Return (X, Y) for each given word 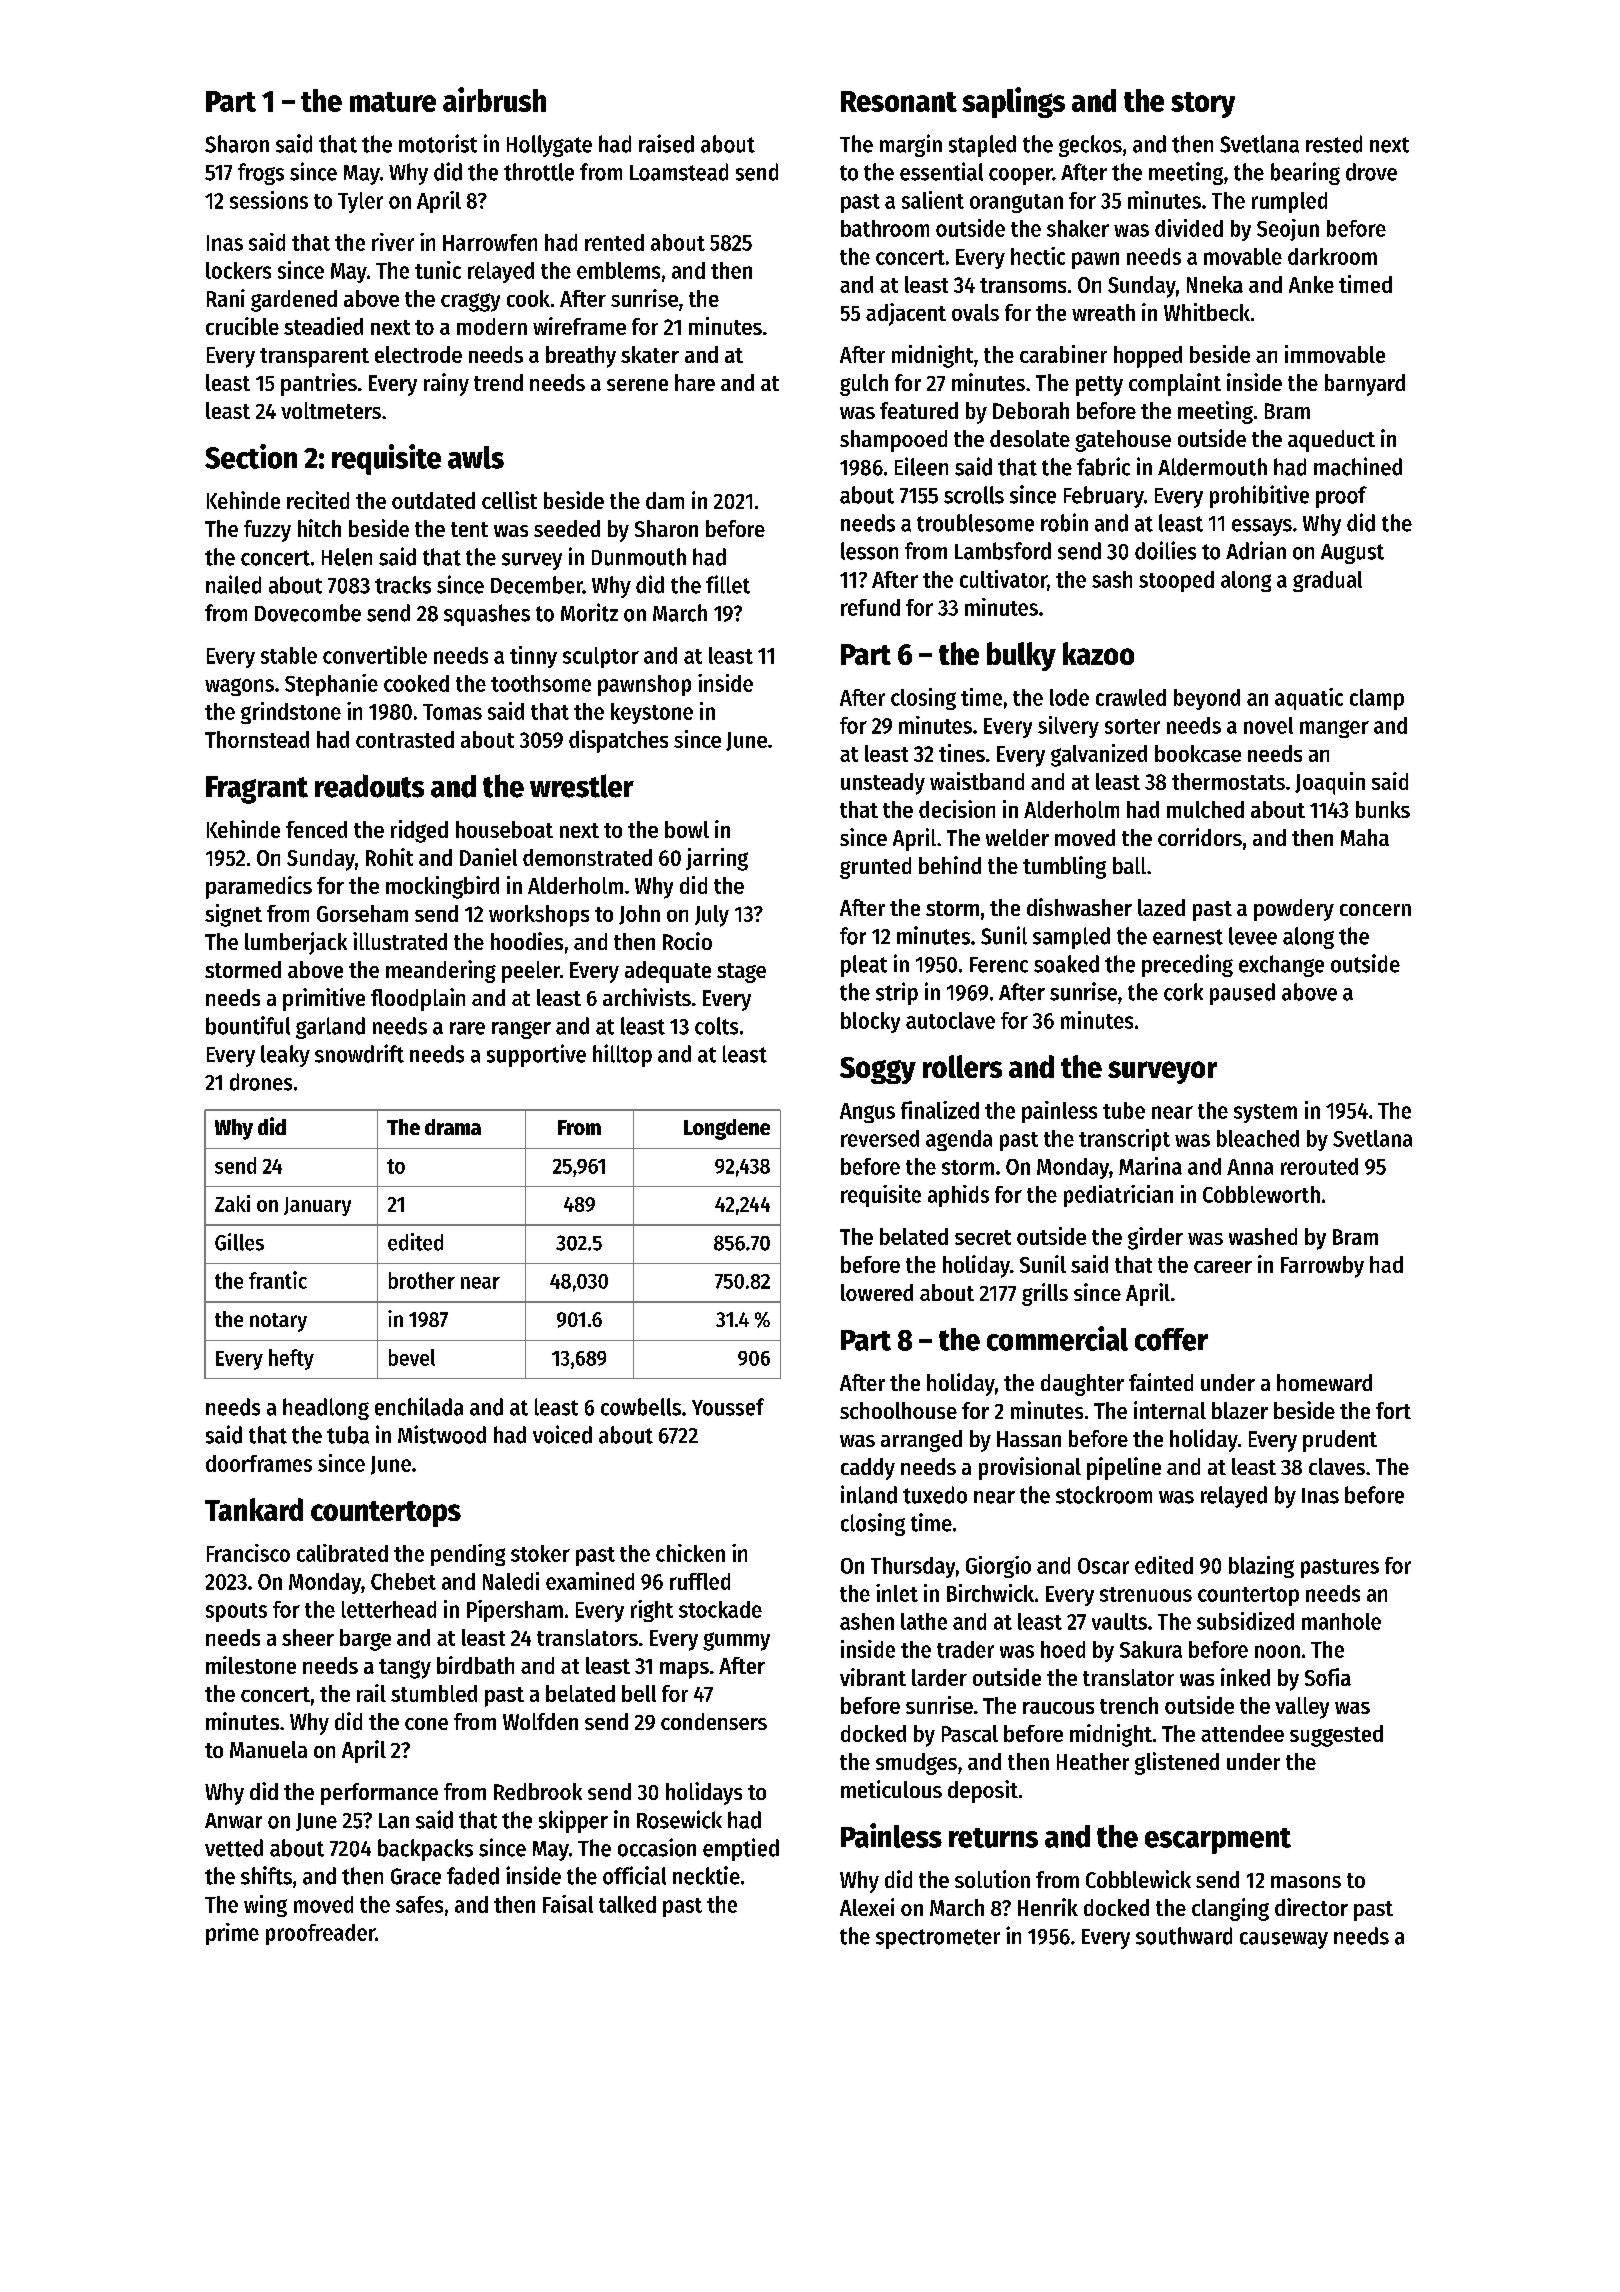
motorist (438, 143)
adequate (668, 972)
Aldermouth (1212, 467)
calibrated (342, 1553)
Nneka (1215, 284)
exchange (1281, 966)
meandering (441, 971)
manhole (1341, 1621)
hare (695, 382)
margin (911, 145)
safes (419, 1904)
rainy (446, 384)
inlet (897, 1593)
